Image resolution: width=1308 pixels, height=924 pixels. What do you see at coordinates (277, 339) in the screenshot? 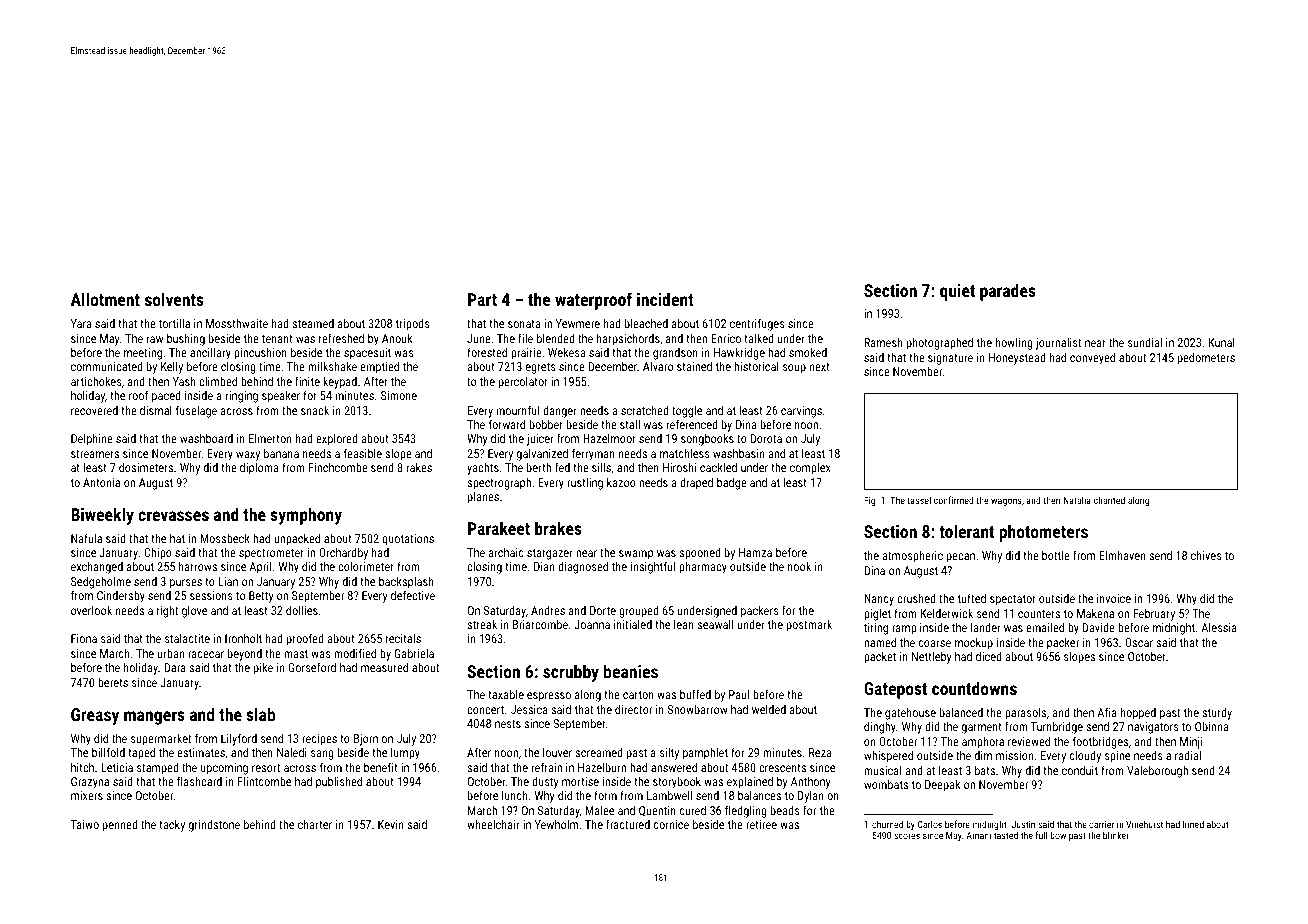
I see `tenant` at bounding box center [277, 339].
